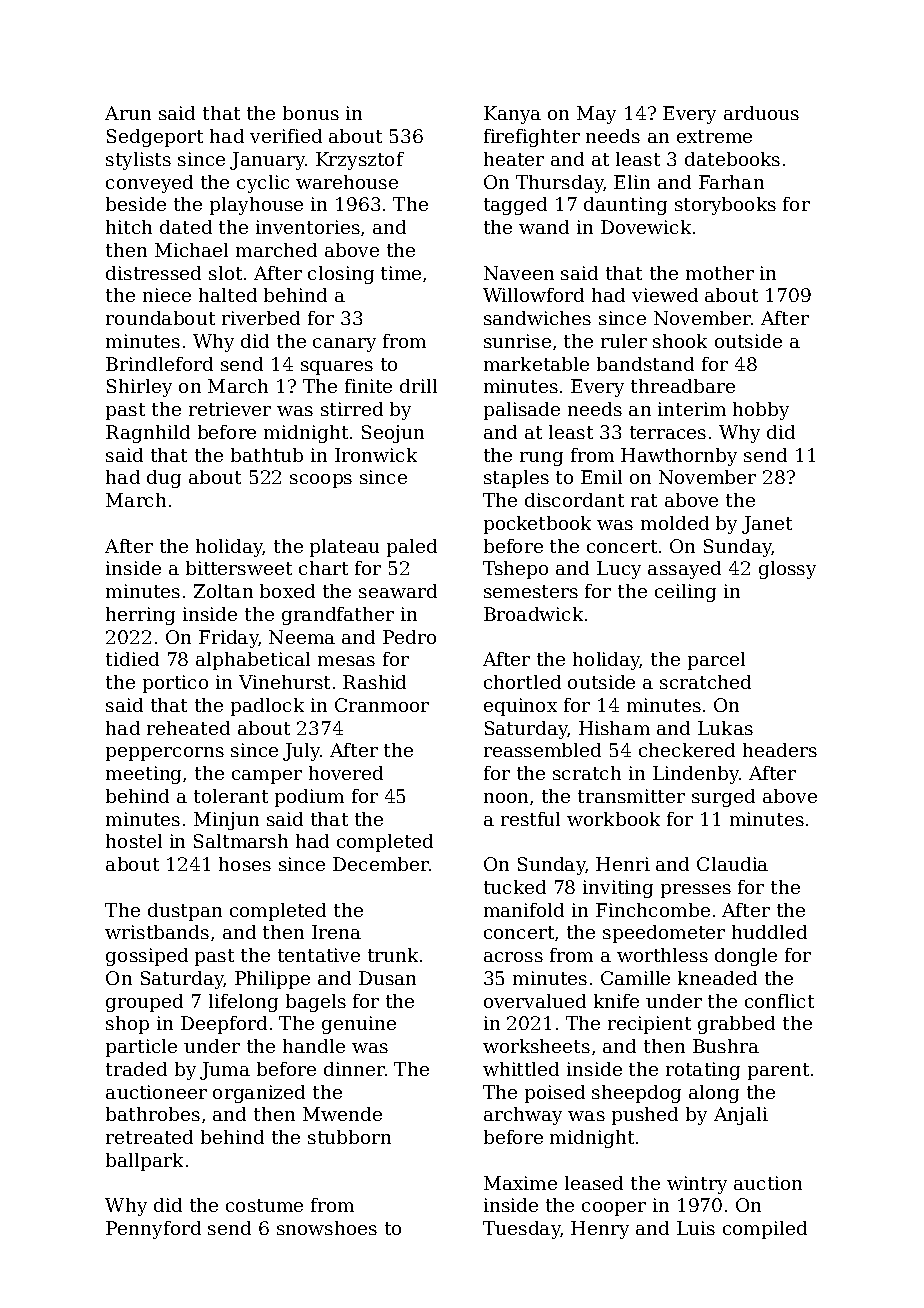  Describe the element at coordinates (226, 821) in the screenshot. I see `Minjun` at that location.
